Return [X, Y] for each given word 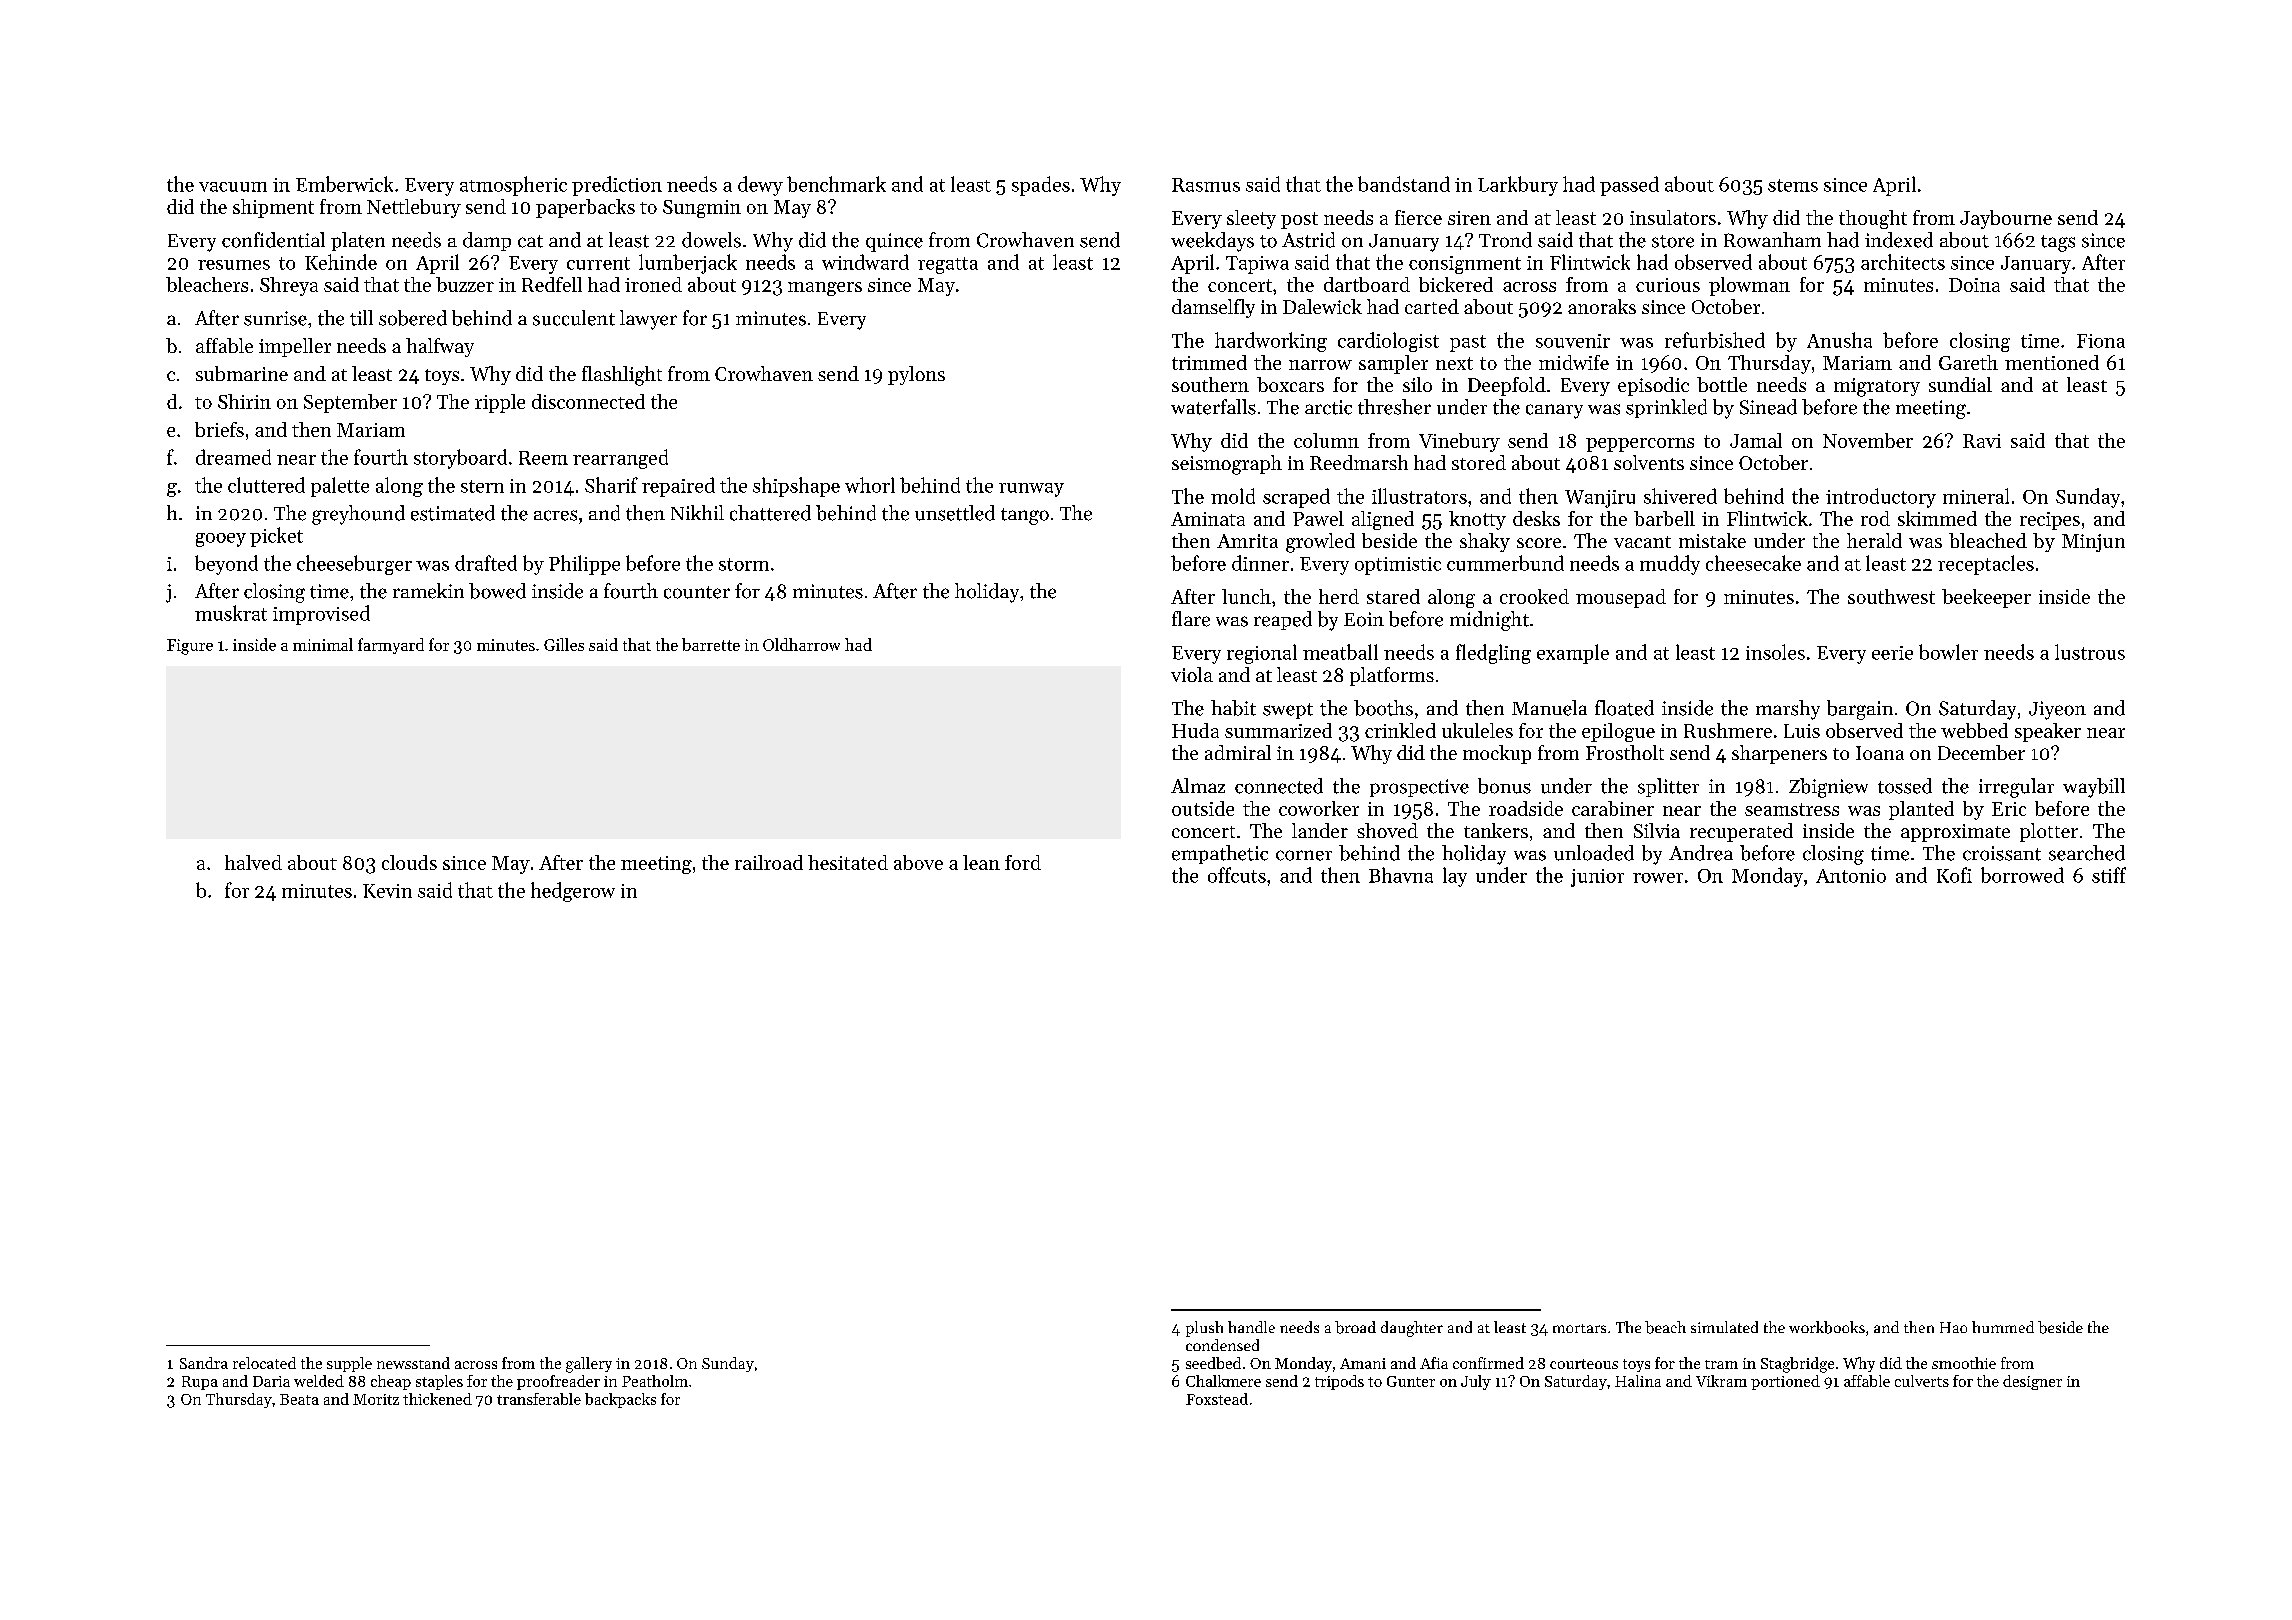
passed [1629, 186]
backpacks [620, 1400]
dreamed [233, 457]
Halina [1638, 1381]
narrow [1320, 365]
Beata [299, 1399]
